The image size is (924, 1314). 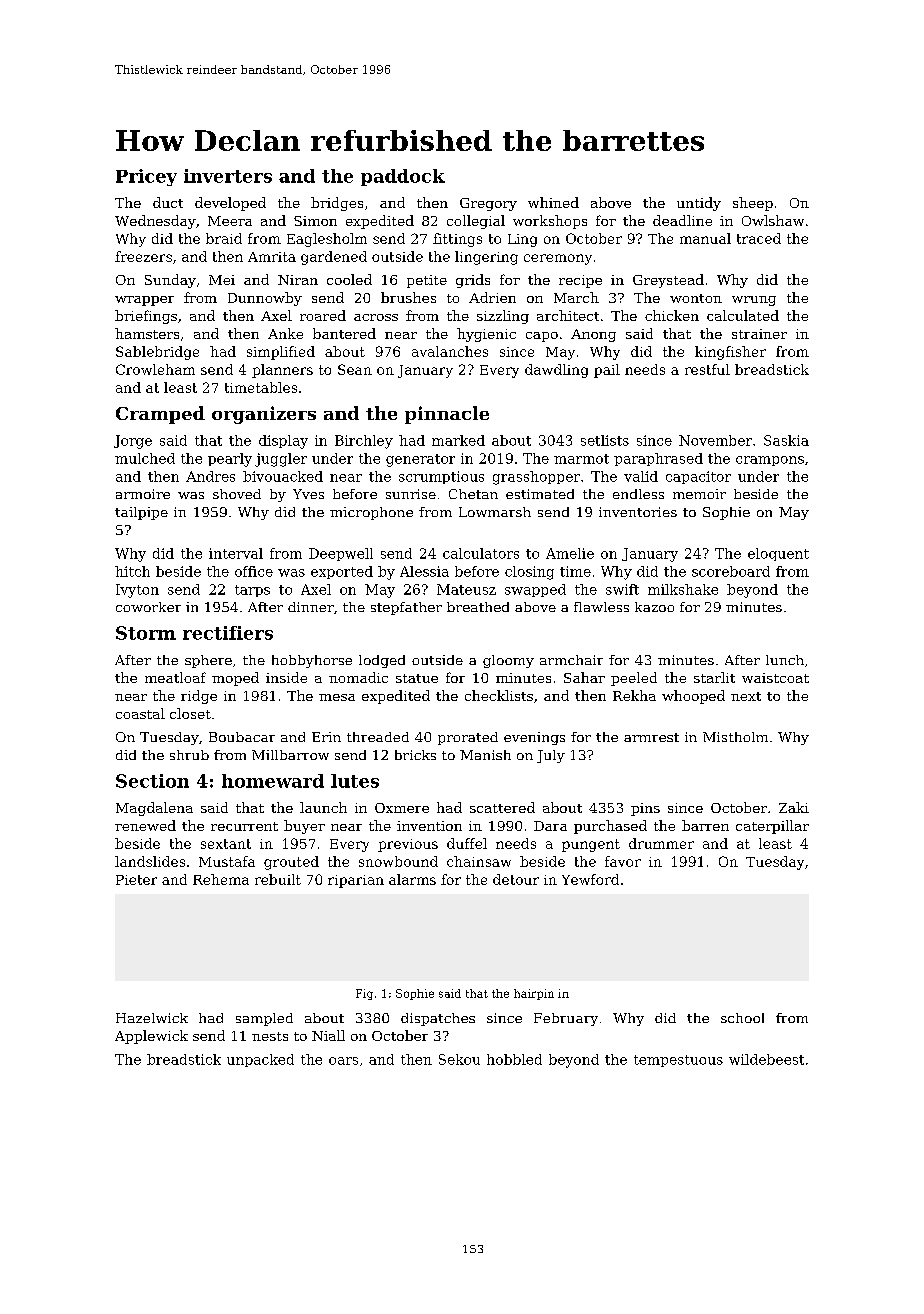 I want to click on wildebeest, so click(x=766, y=1059).
